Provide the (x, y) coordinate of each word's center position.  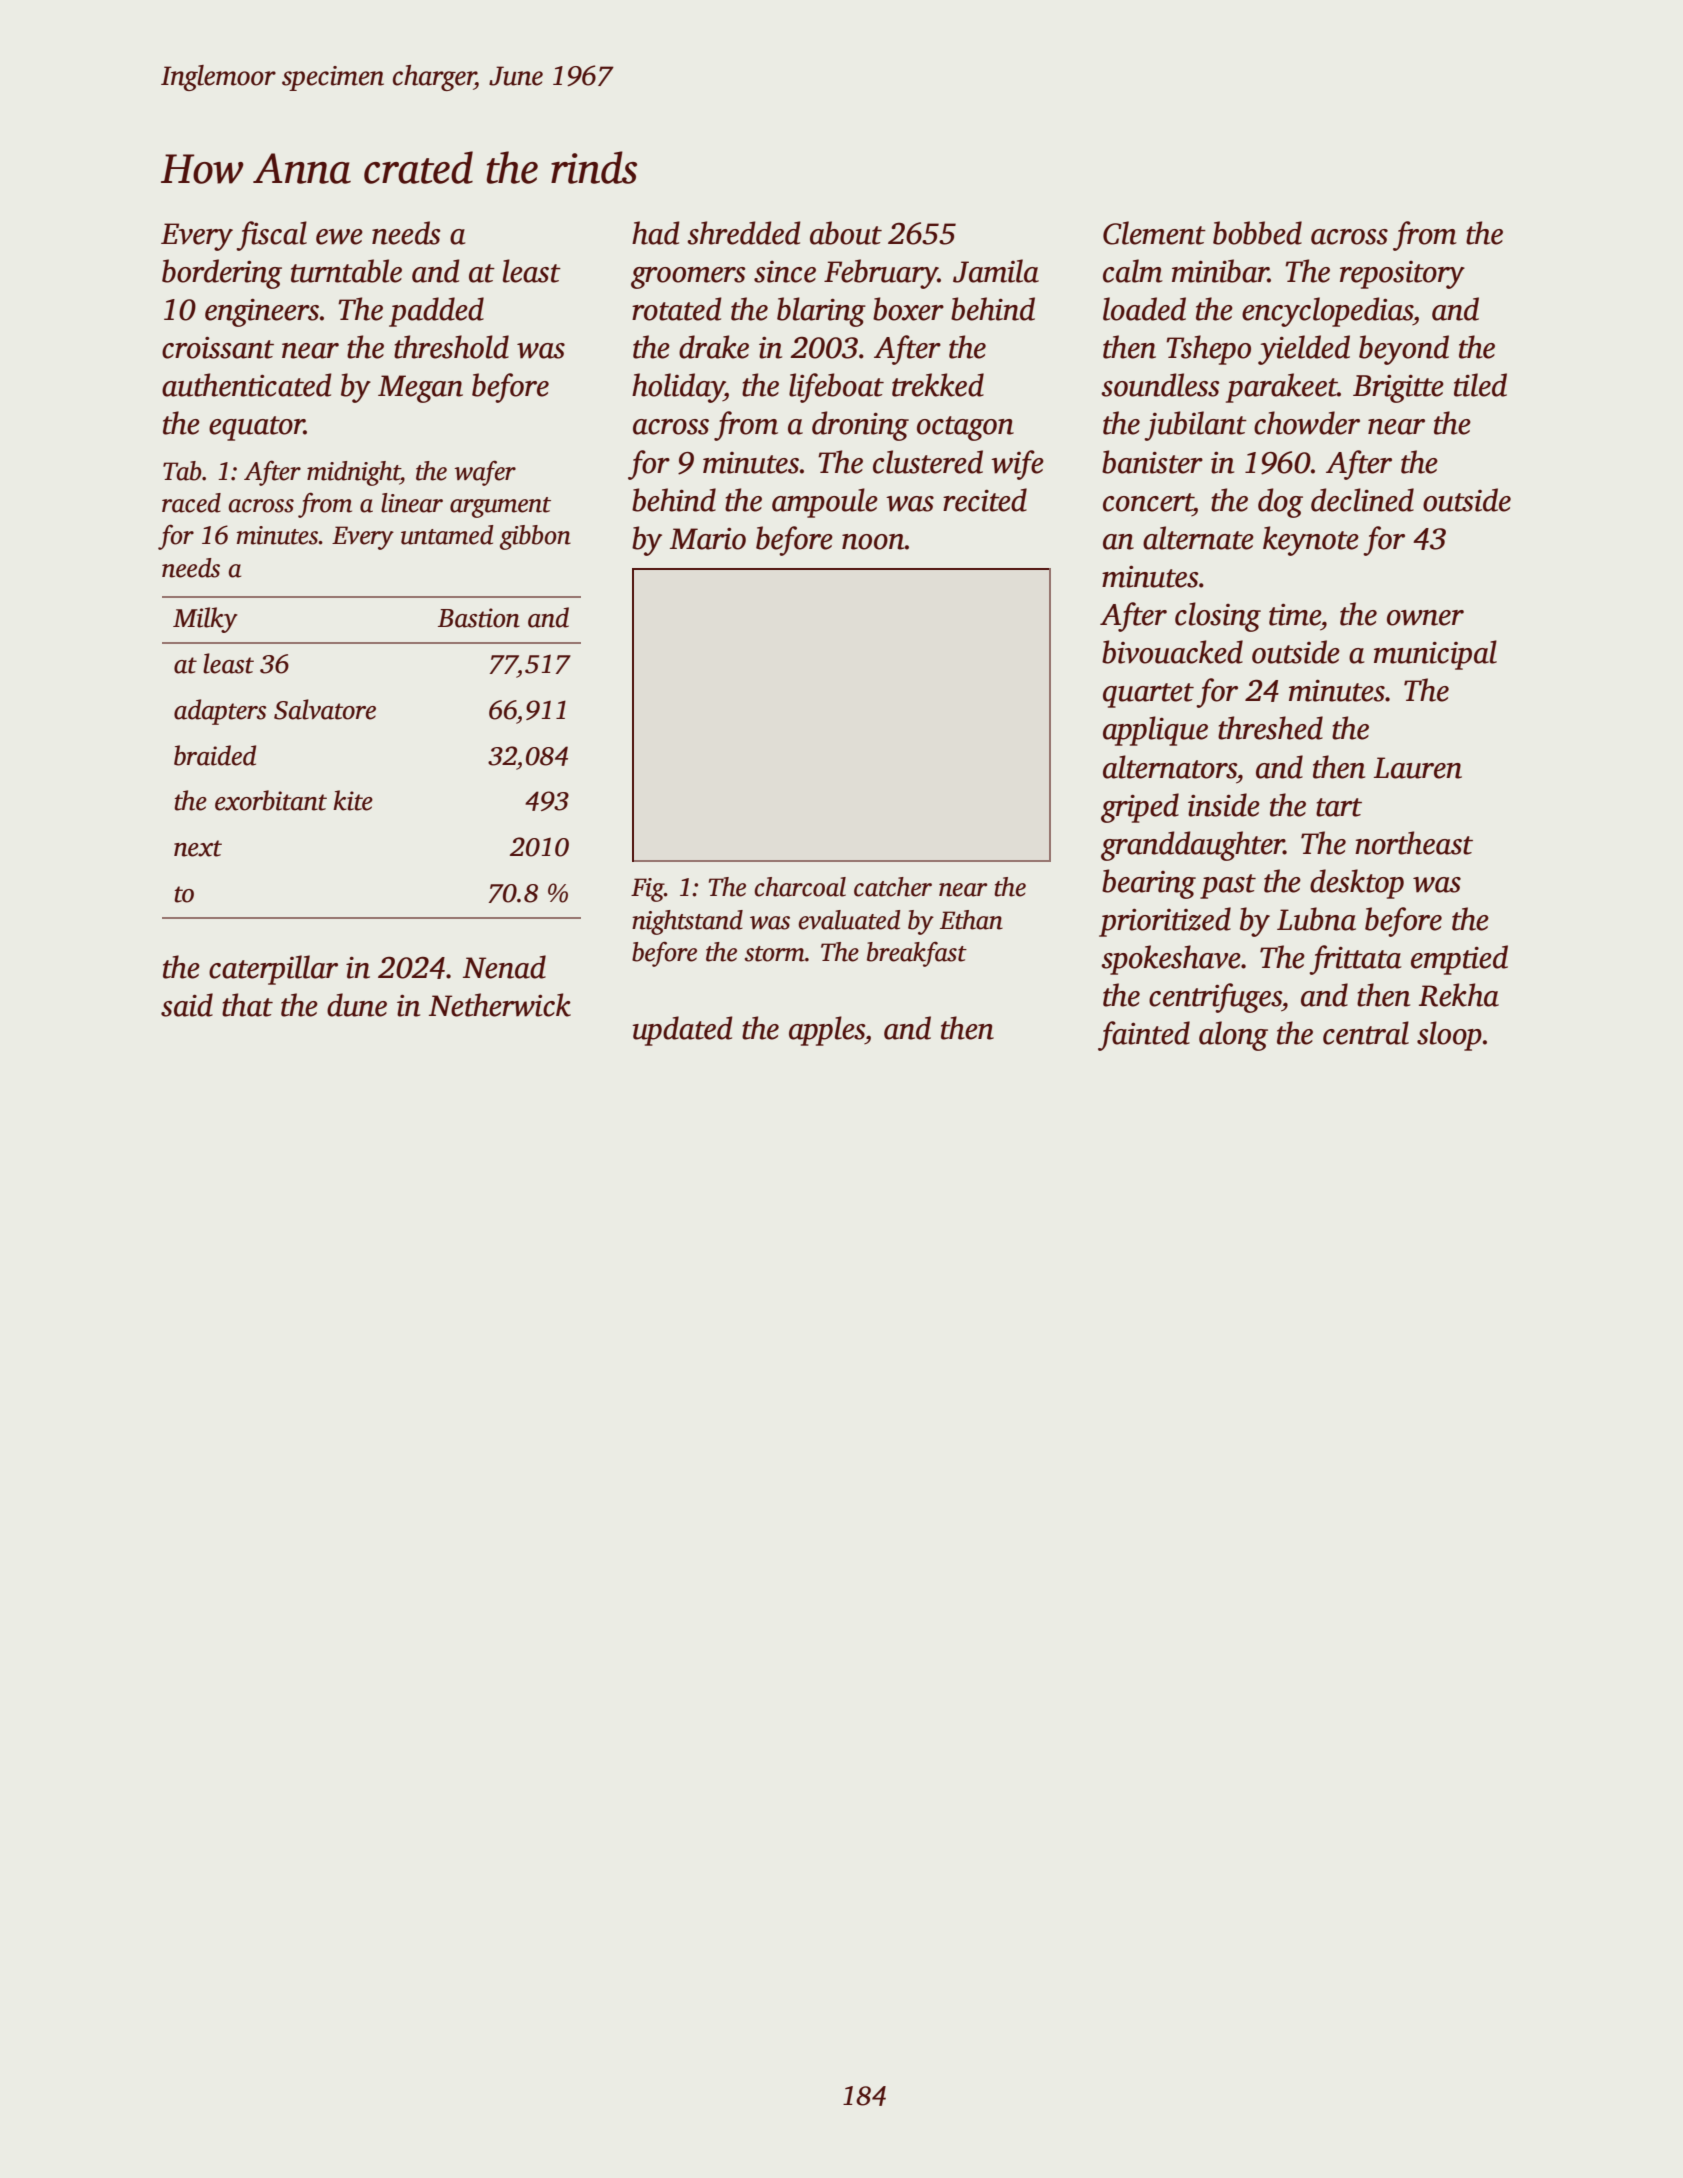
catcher (893, 887)
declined (1362, 500)
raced (191, 503)
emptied (1459, 960)
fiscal (271, 236)
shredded (744, 233)
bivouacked (1172, 652)
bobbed (1257, 233)
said (187, 1005)
